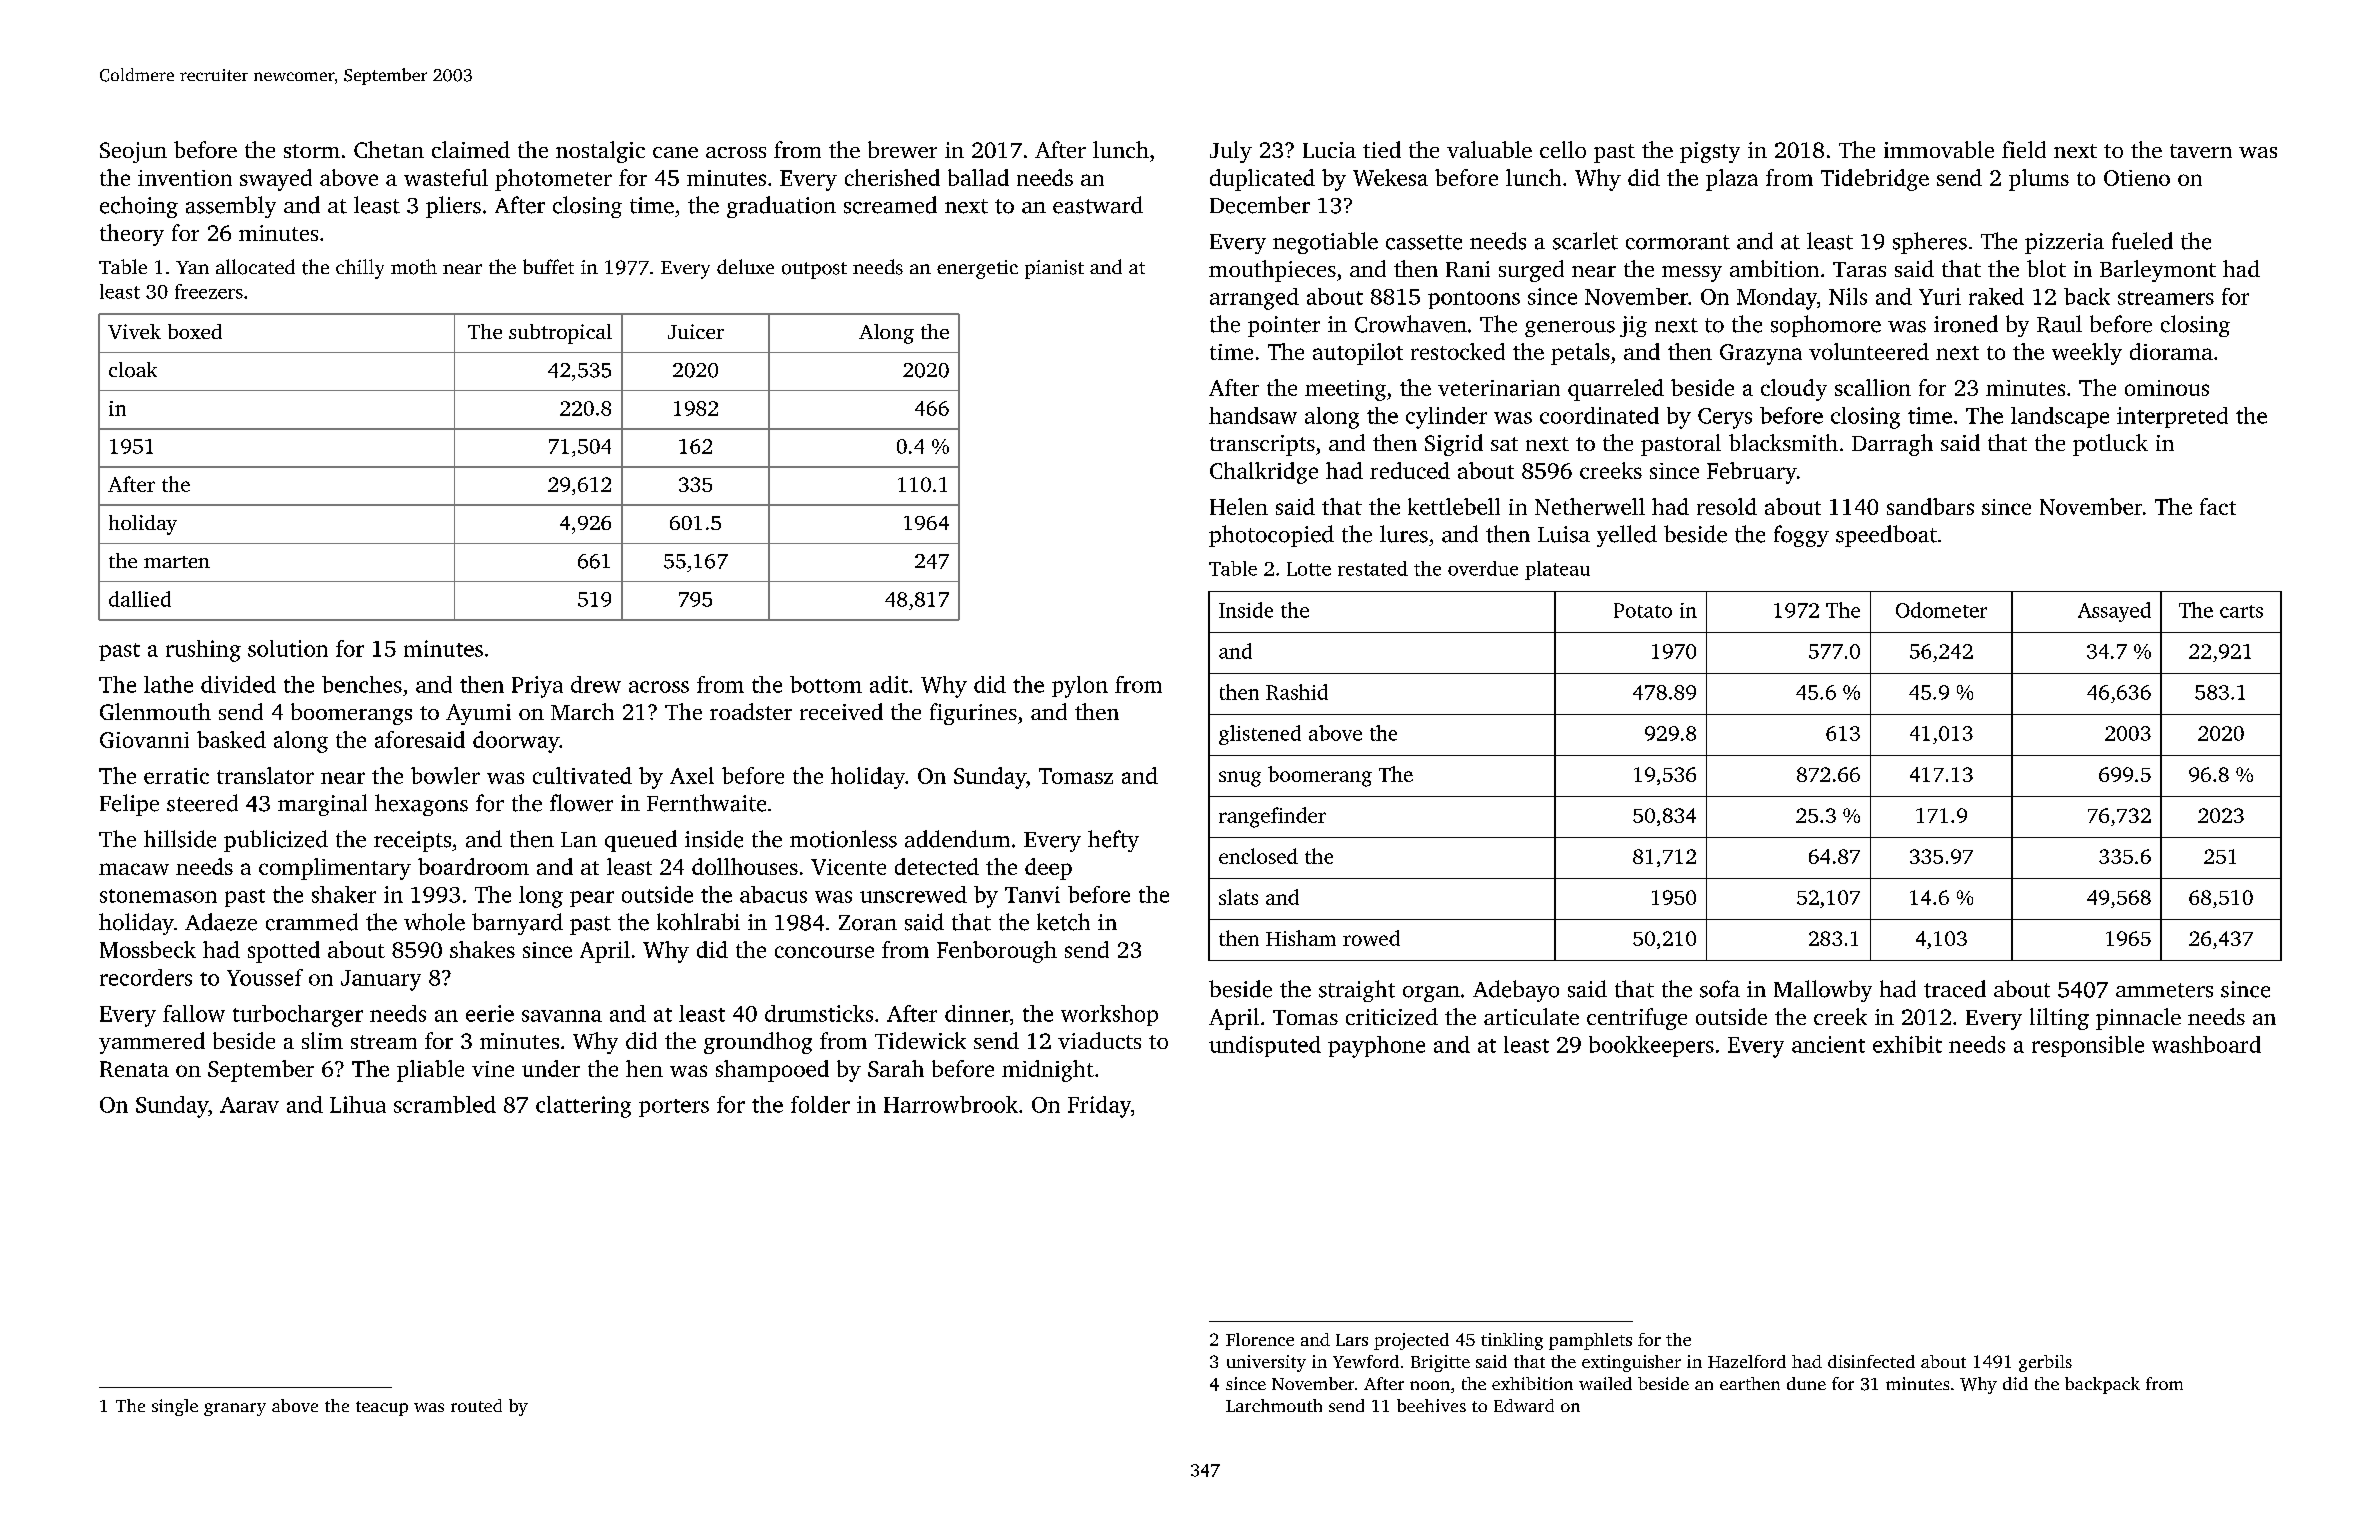 The image size is (2380, 1540). Describe the element at coordinates (1489, 149) in the screenshot. I see `valuable` at that location.
